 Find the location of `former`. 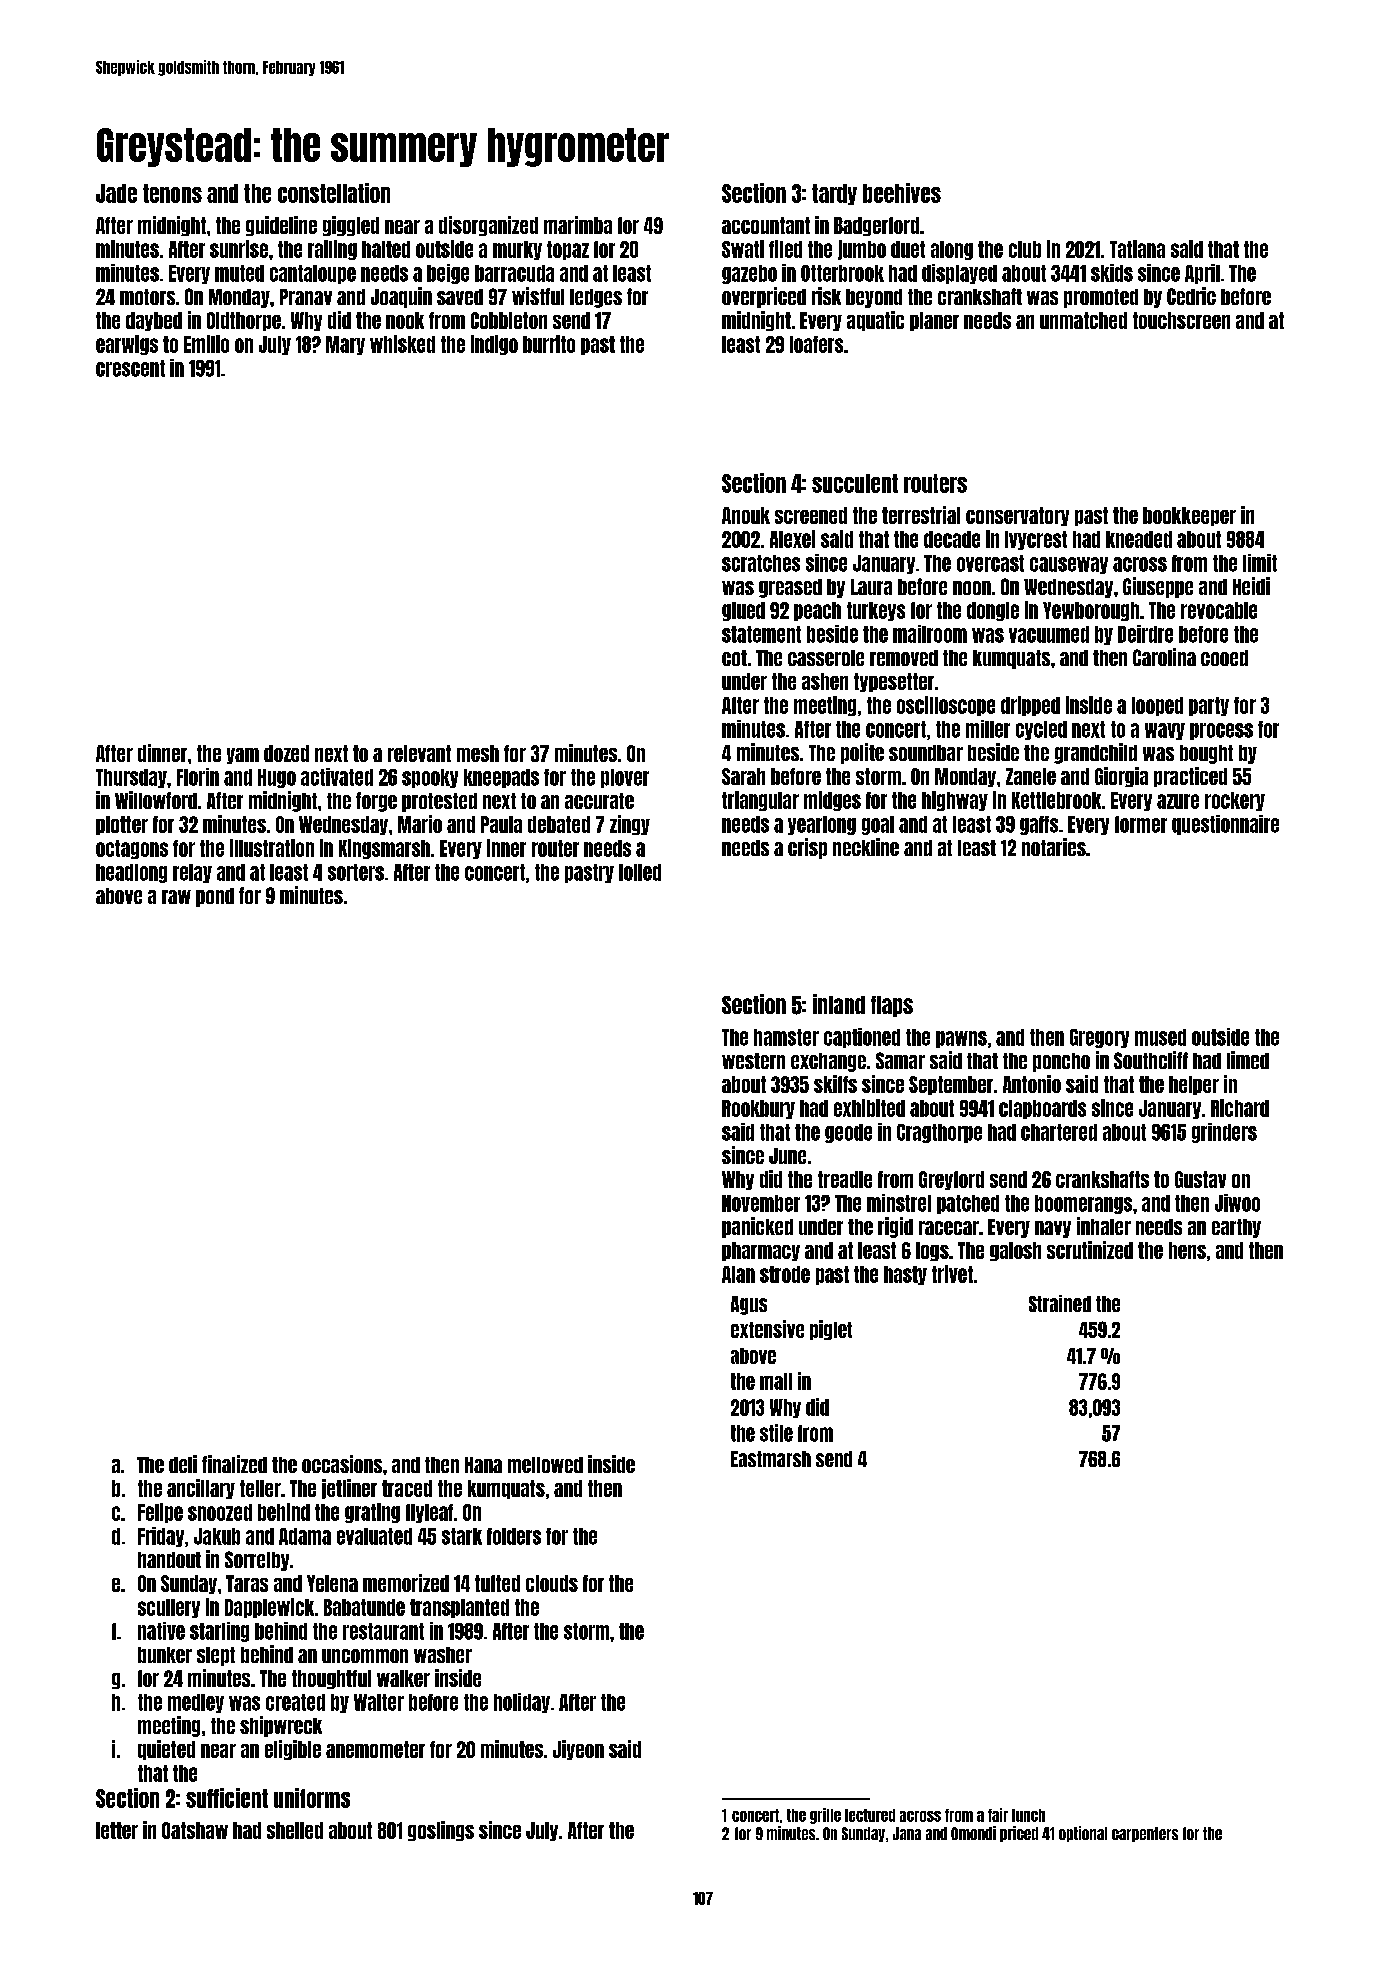

former is located at coordinates (1141, 824).
